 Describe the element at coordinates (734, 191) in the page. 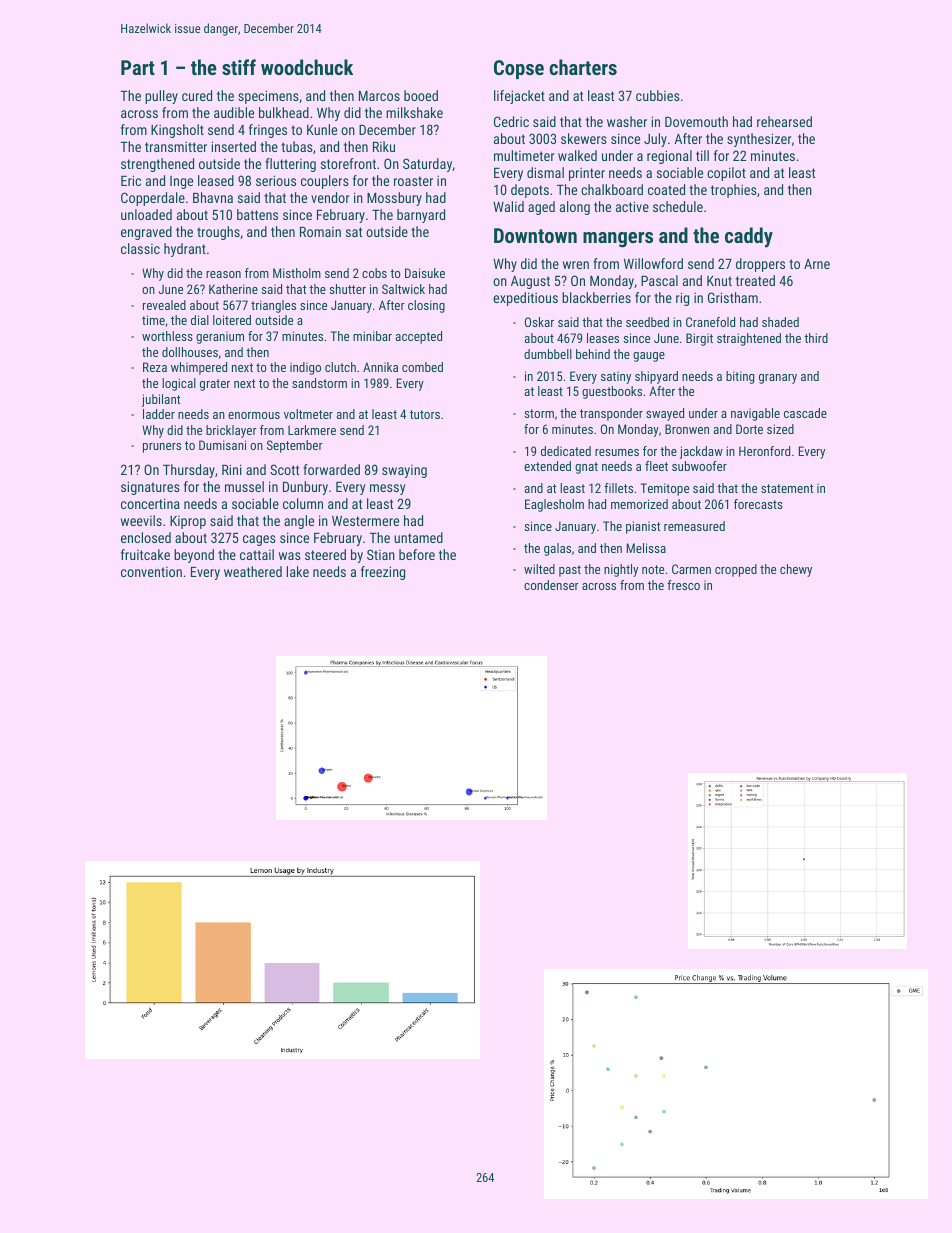

I see `trophies` at that location.
